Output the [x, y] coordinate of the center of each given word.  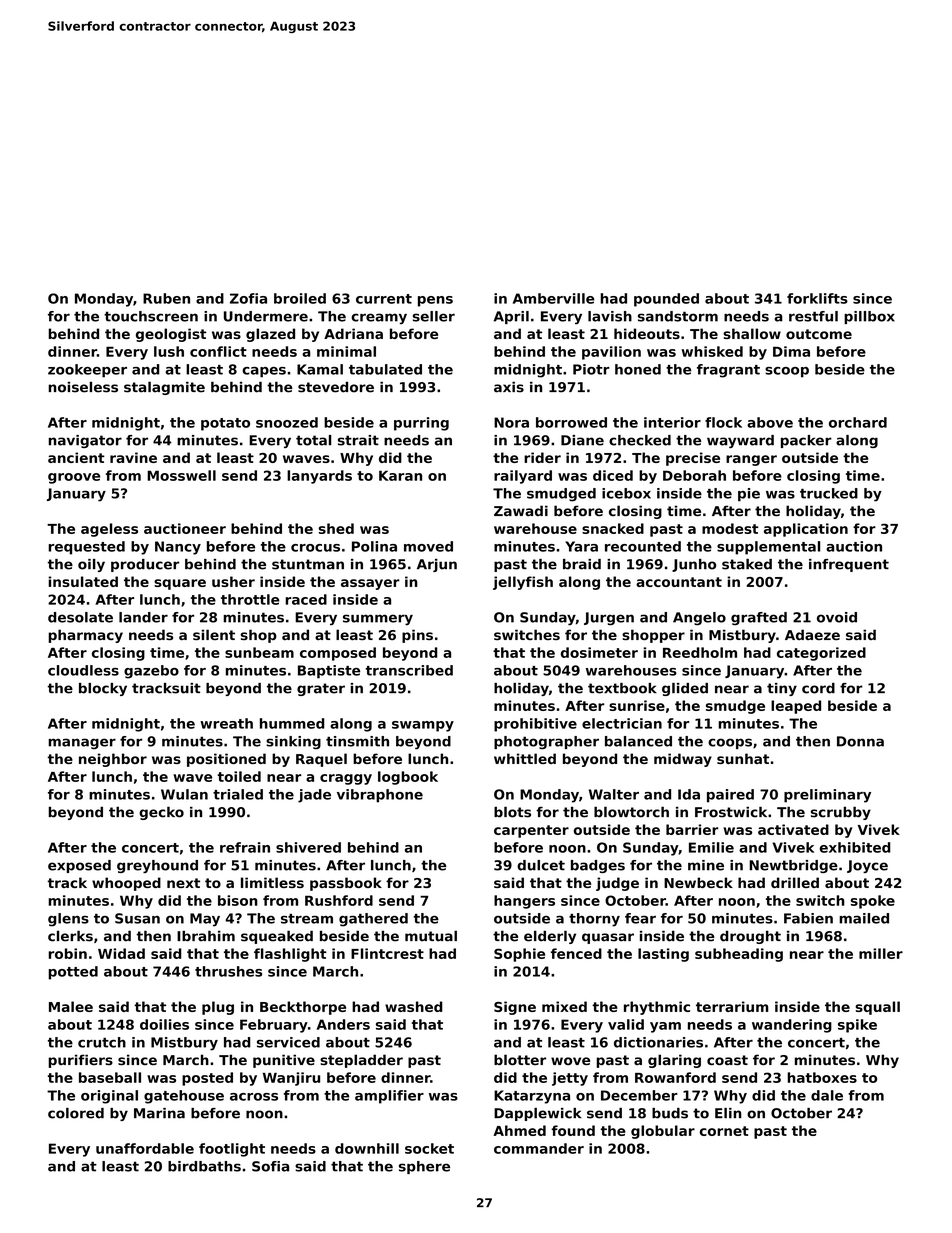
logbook [408, 778]
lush [169, 351]
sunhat [743, 758]
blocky [103, 689]
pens [435, 301]
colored [76, 1113]
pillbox [869, 317]
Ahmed [519, 1130]
